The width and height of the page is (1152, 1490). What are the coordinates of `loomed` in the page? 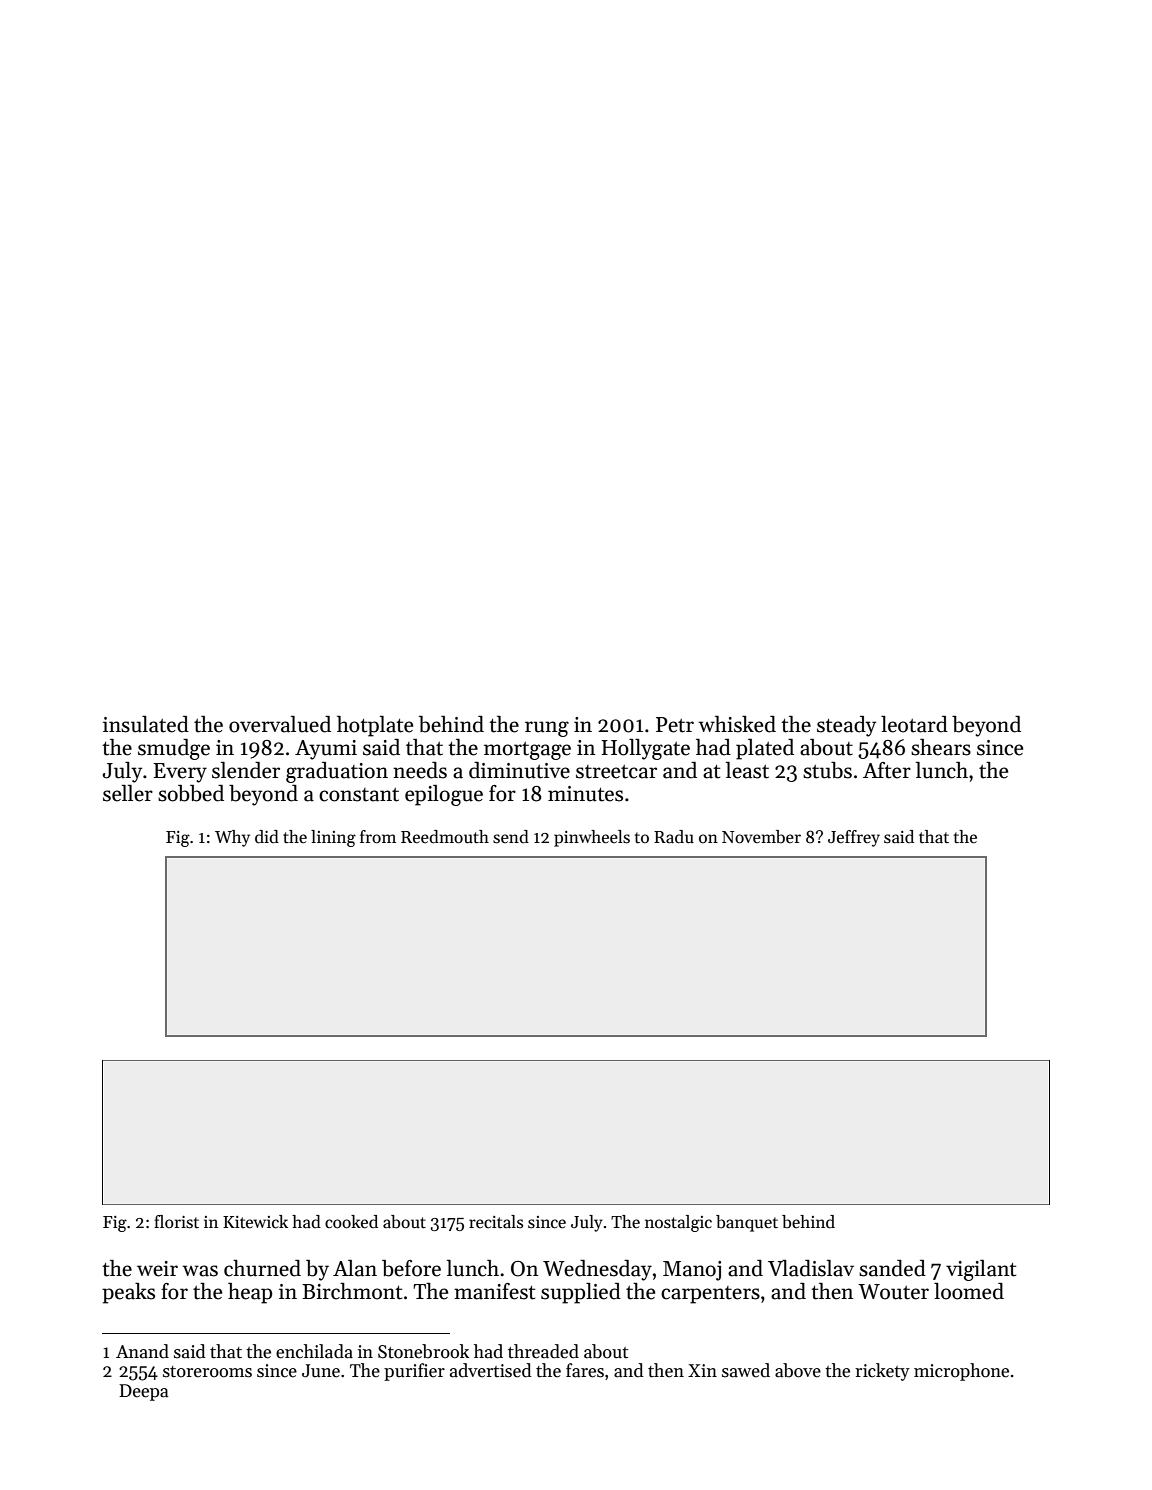 It's located at (969, 1291).
